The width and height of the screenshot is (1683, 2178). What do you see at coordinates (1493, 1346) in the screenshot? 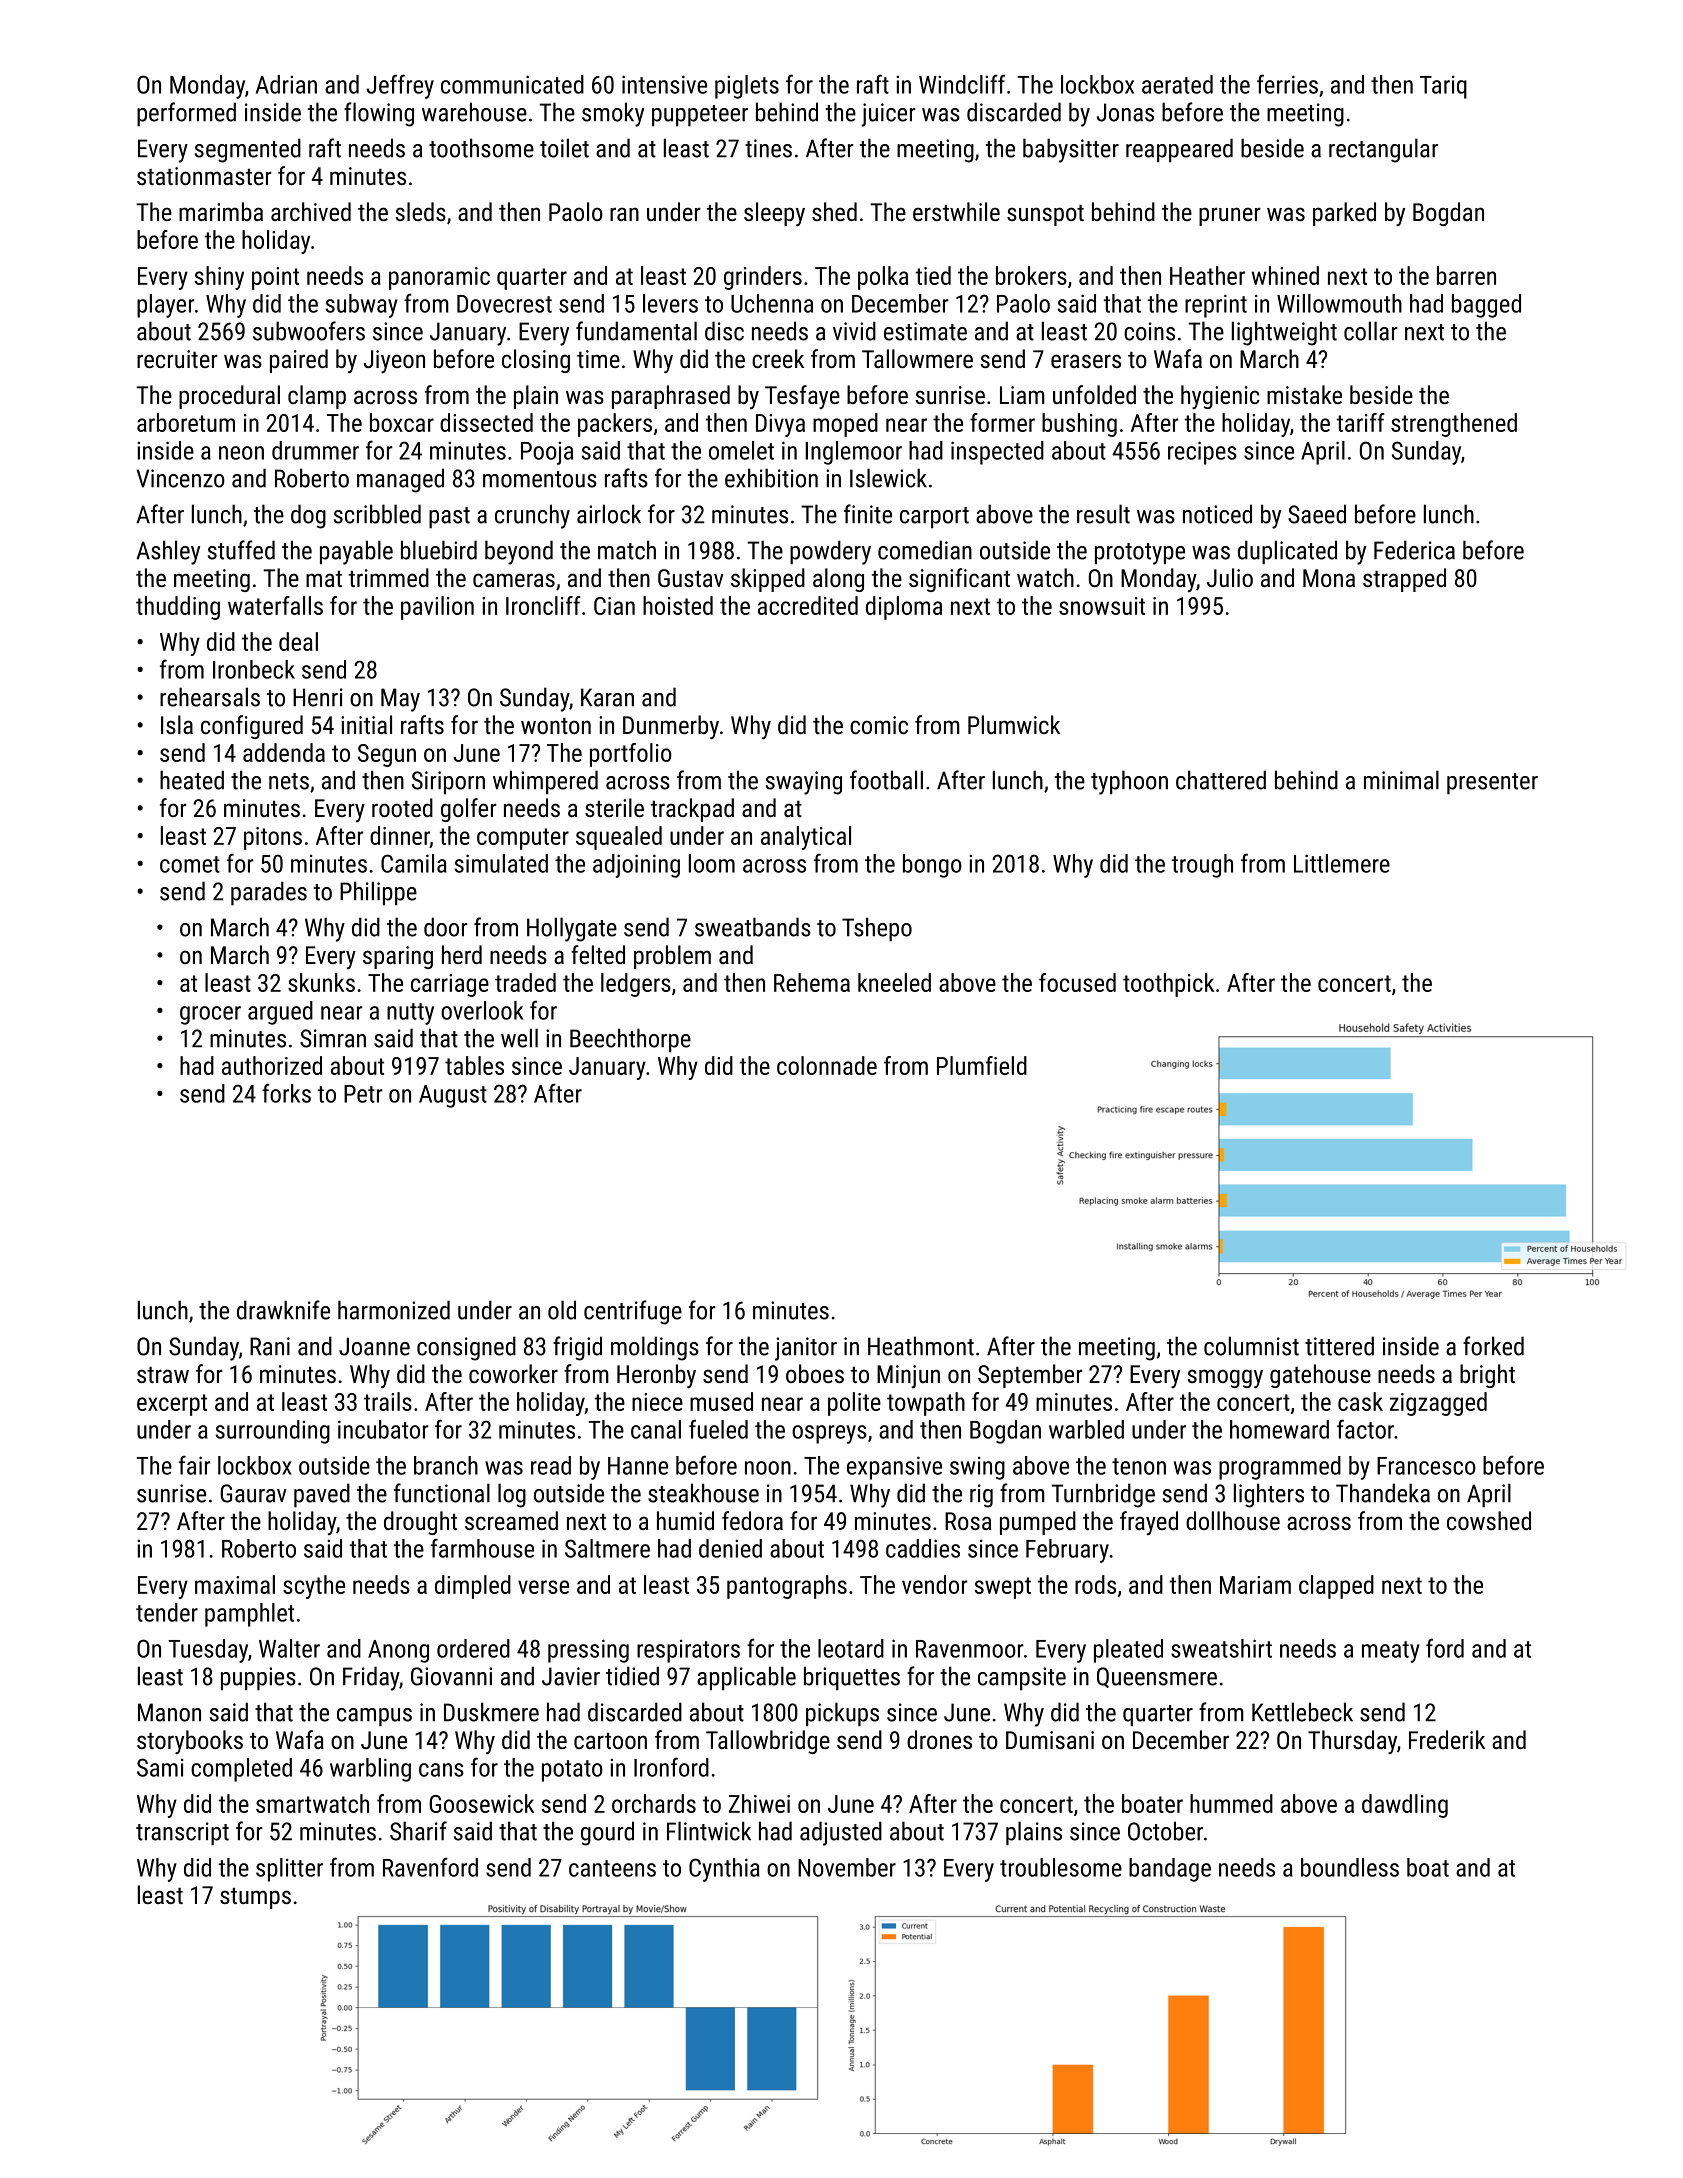
I see `forked` at bounding box center [1493, 1346].
